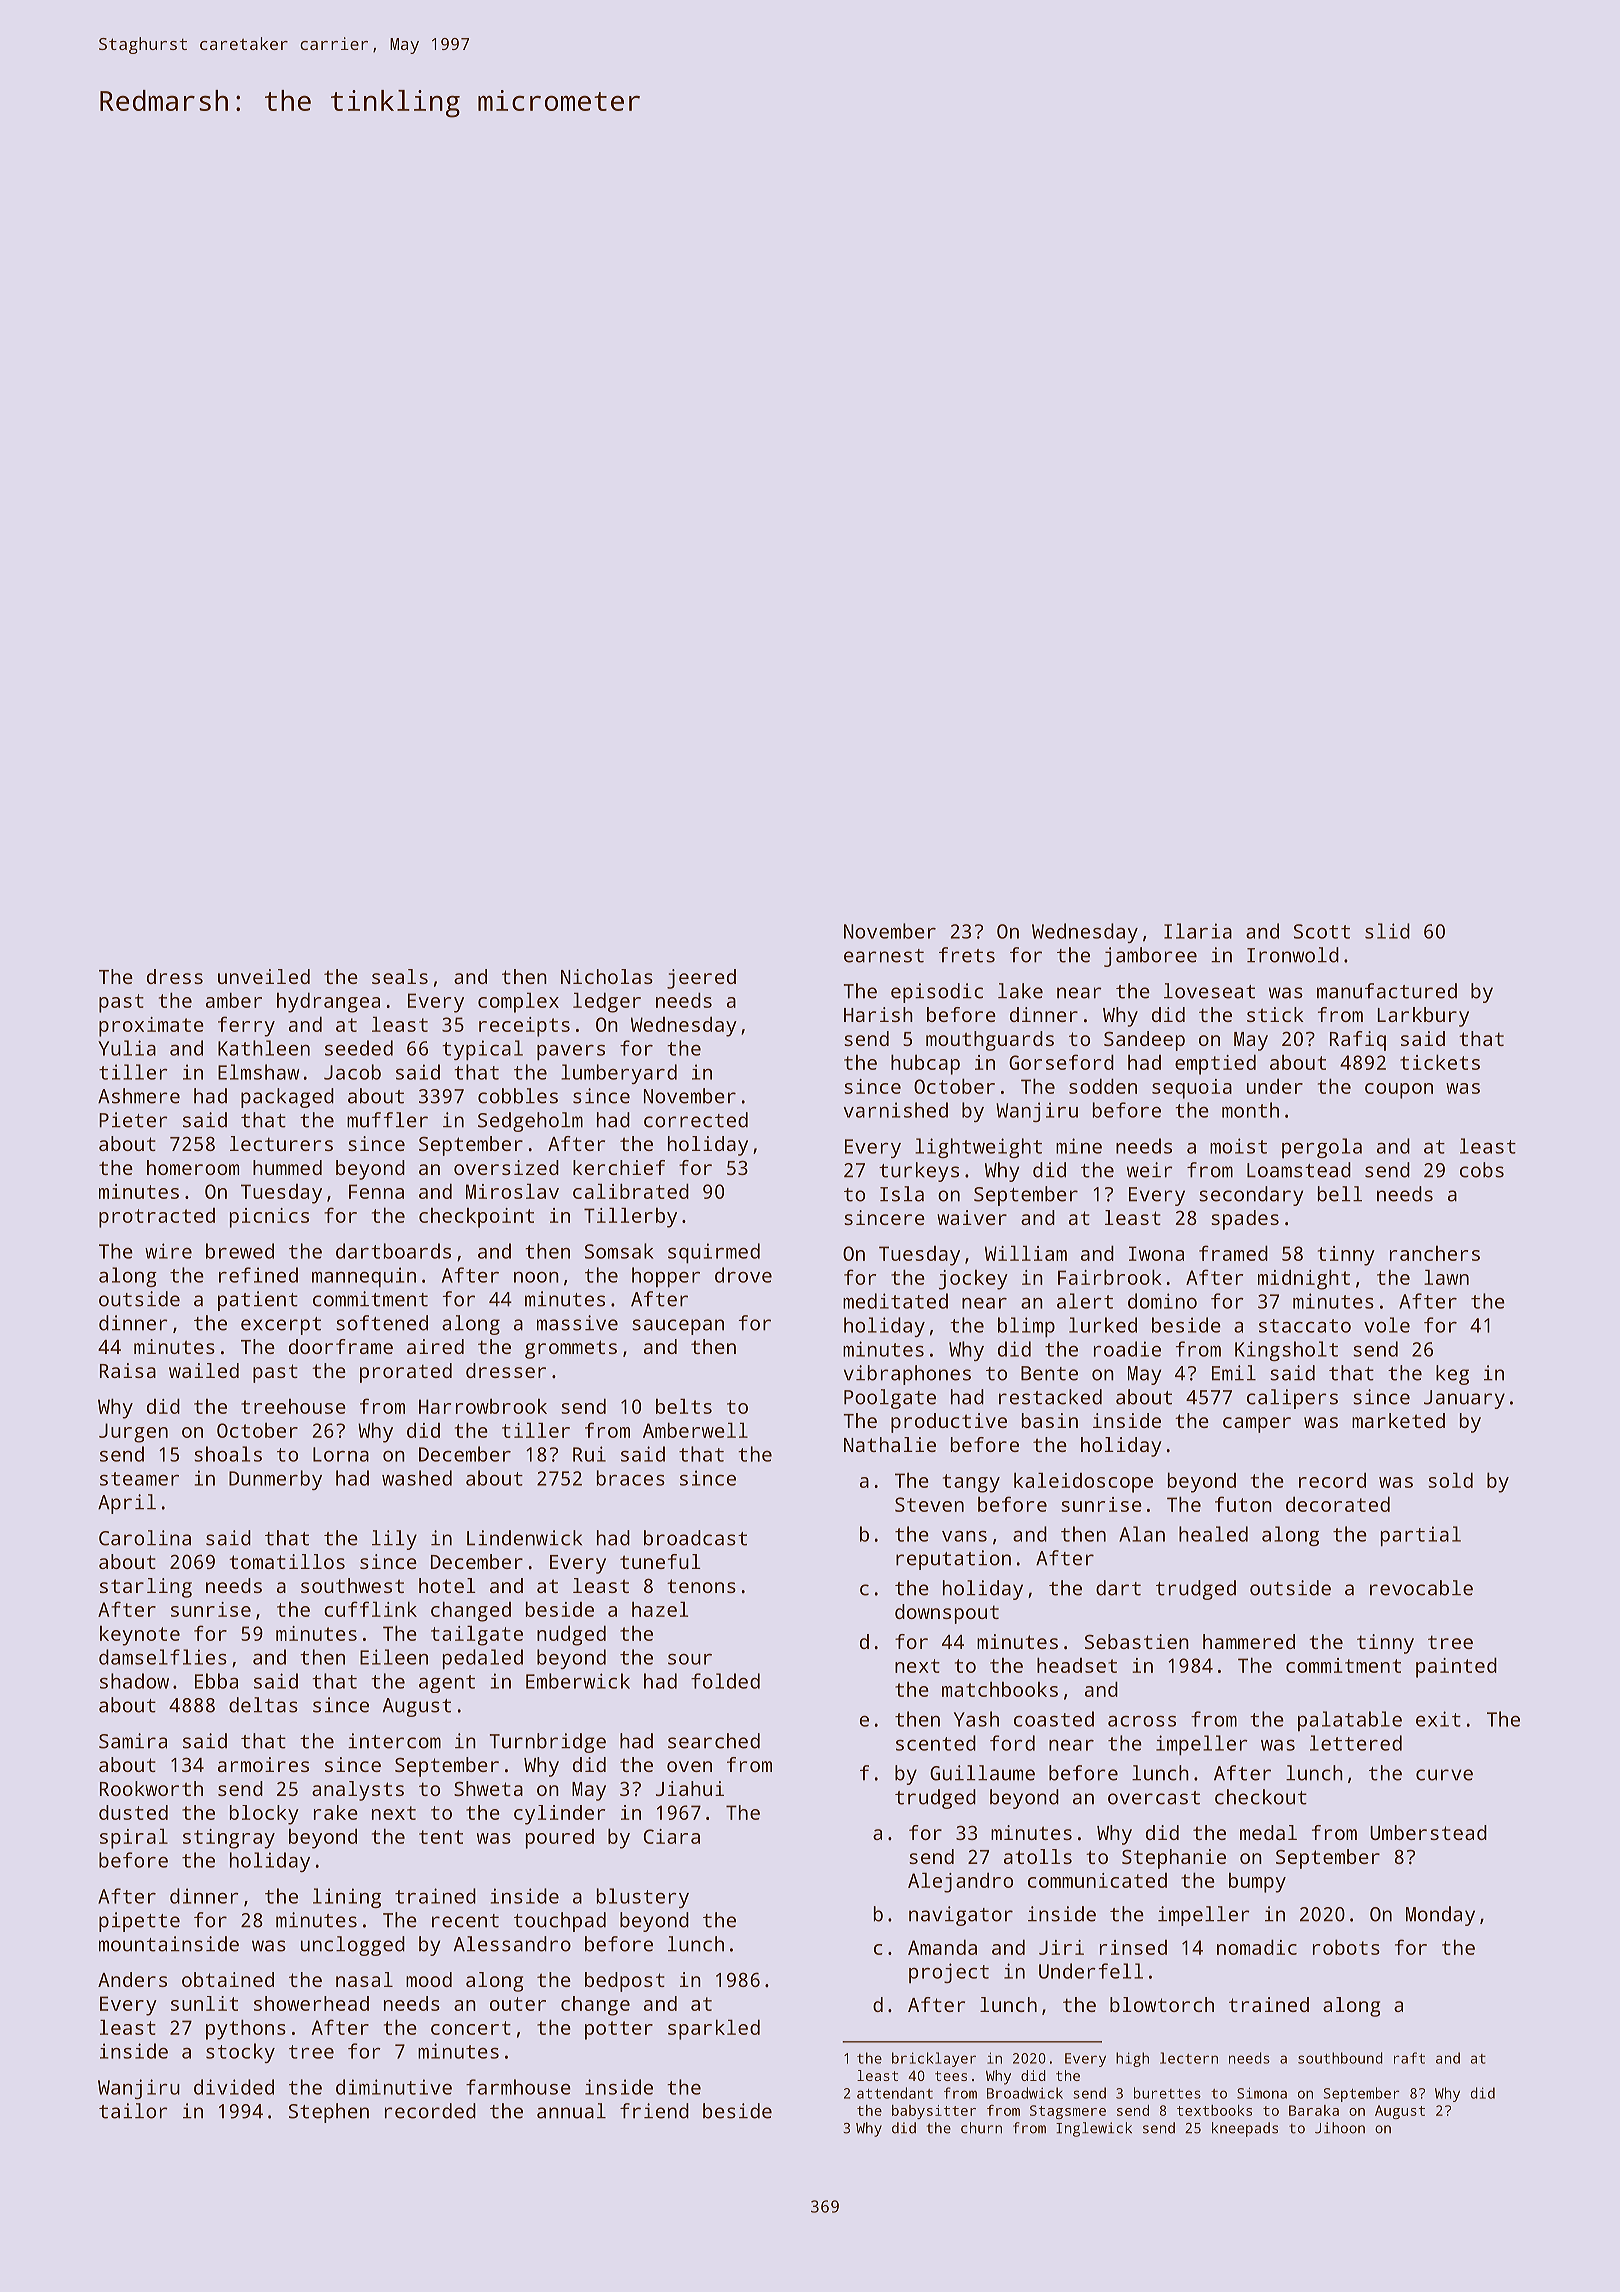  What do you see at coordinates (145, 1538) in the image?
I see `Carolina` at bounding box center [145, 1538].
